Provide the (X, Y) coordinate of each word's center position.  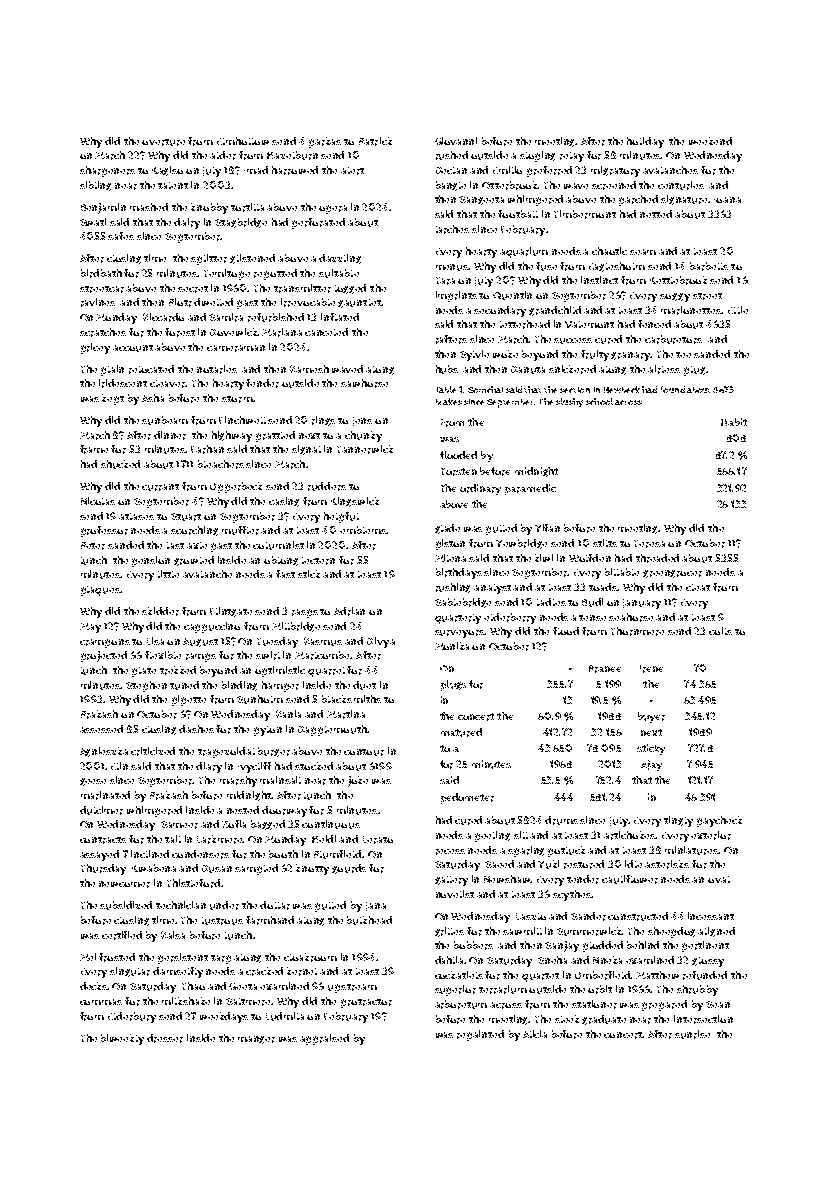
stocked (314, 766)
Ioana (727, 200)
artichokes (630, 835)
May (90, 628)
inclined (150, 854)
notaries (217, 369)
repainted (480, 1035)
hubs (447, 369)
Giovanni (456, 141)
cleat (698, 587)
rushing (453, 588)
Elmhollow (243, 141)
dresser (165, 1038)
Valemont (589, 324)
